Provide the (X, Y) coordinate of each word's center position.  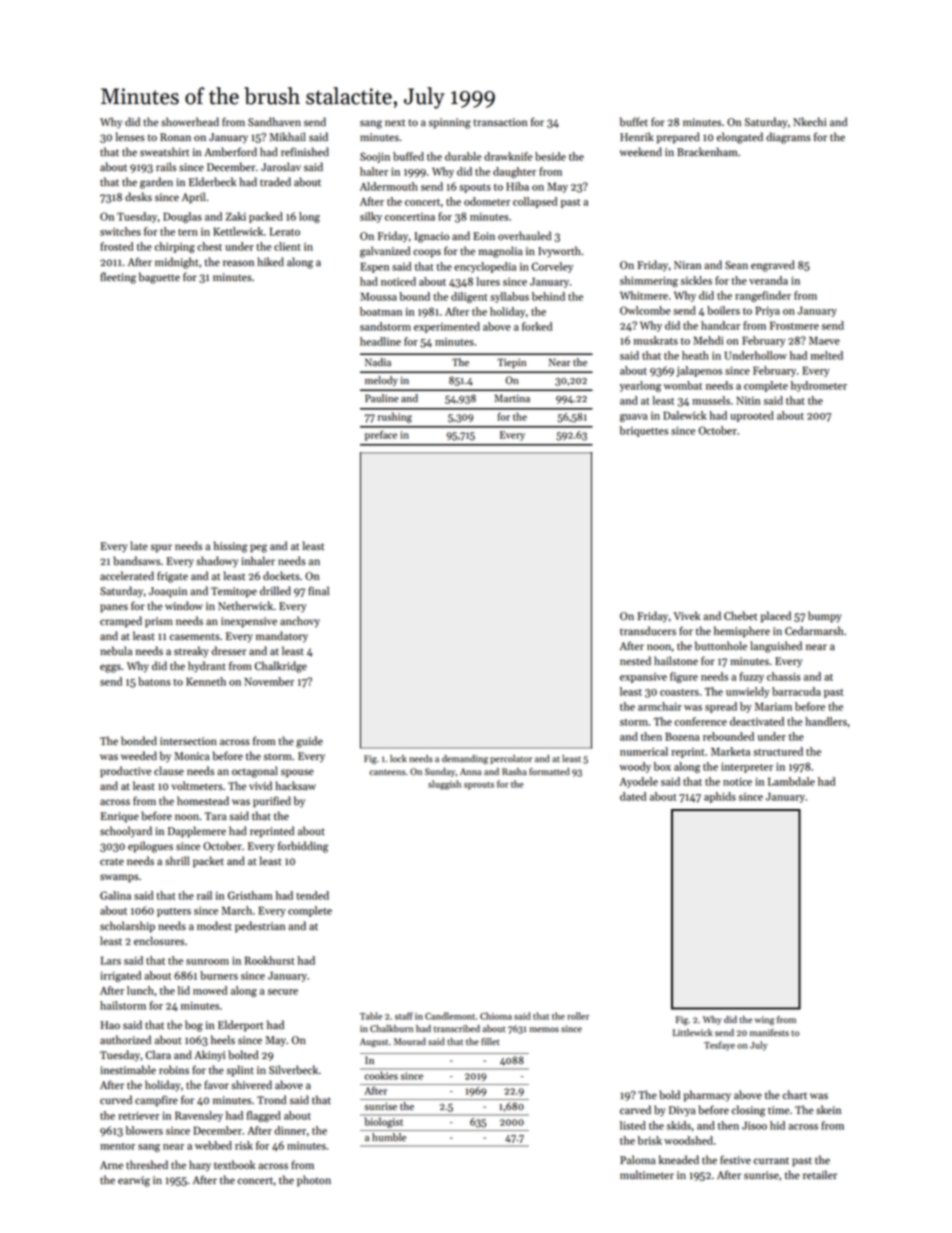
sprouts (479, 786)
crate (112, 862)
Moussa (378, 296)
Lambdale (791, 781)
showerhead (190, 122)
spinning (450, 123)
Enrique (120, 817)
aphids (720, 797)
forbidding (303, 847)
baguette (159, 278)
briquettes (644, 431)
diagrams (788, 138)
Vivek (687, 616)
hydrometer (819, 386)
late (139, 546)
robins (174, 1070)
